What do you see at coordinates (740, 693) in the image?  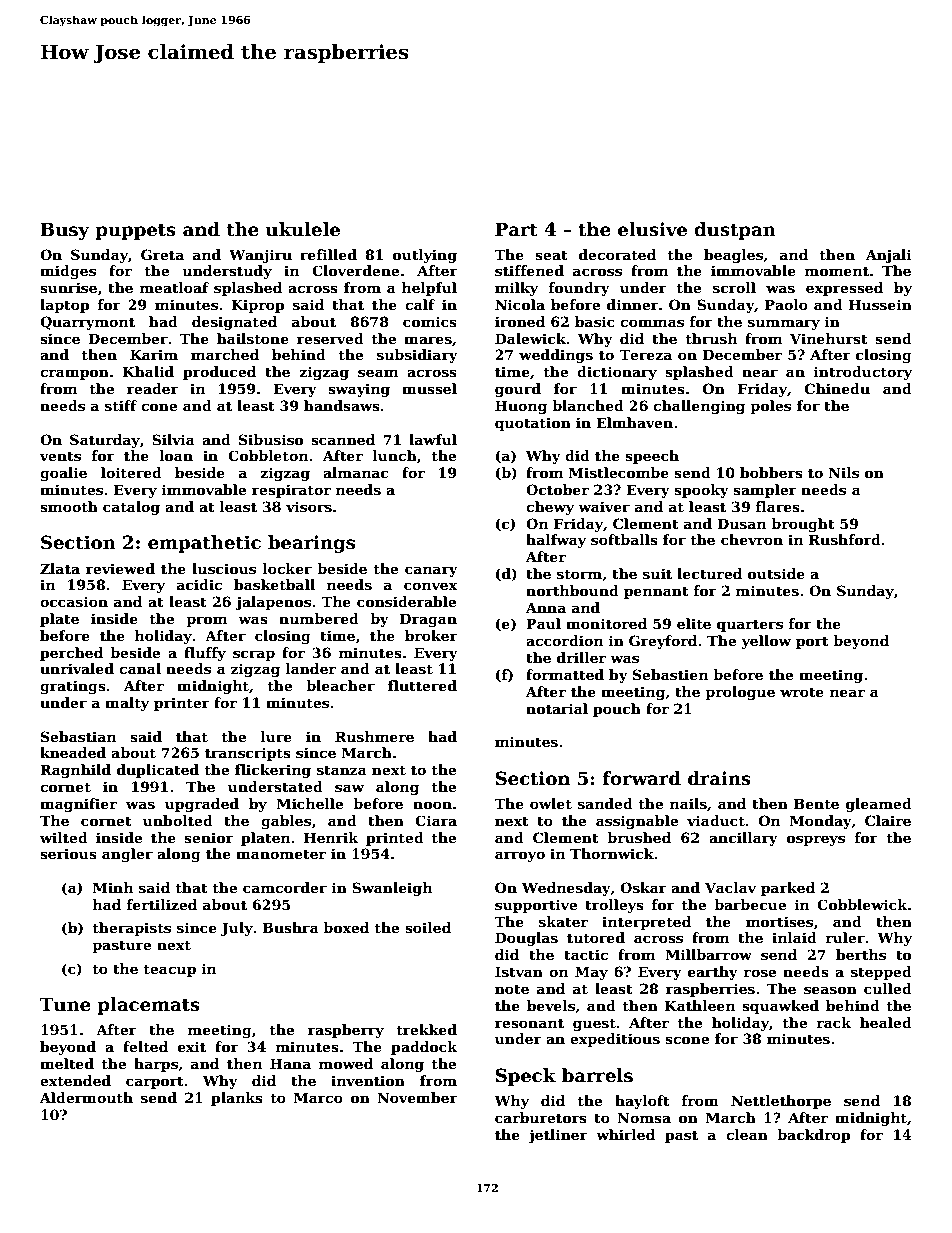 I see `prologue` at bounding box center [740, 693].
